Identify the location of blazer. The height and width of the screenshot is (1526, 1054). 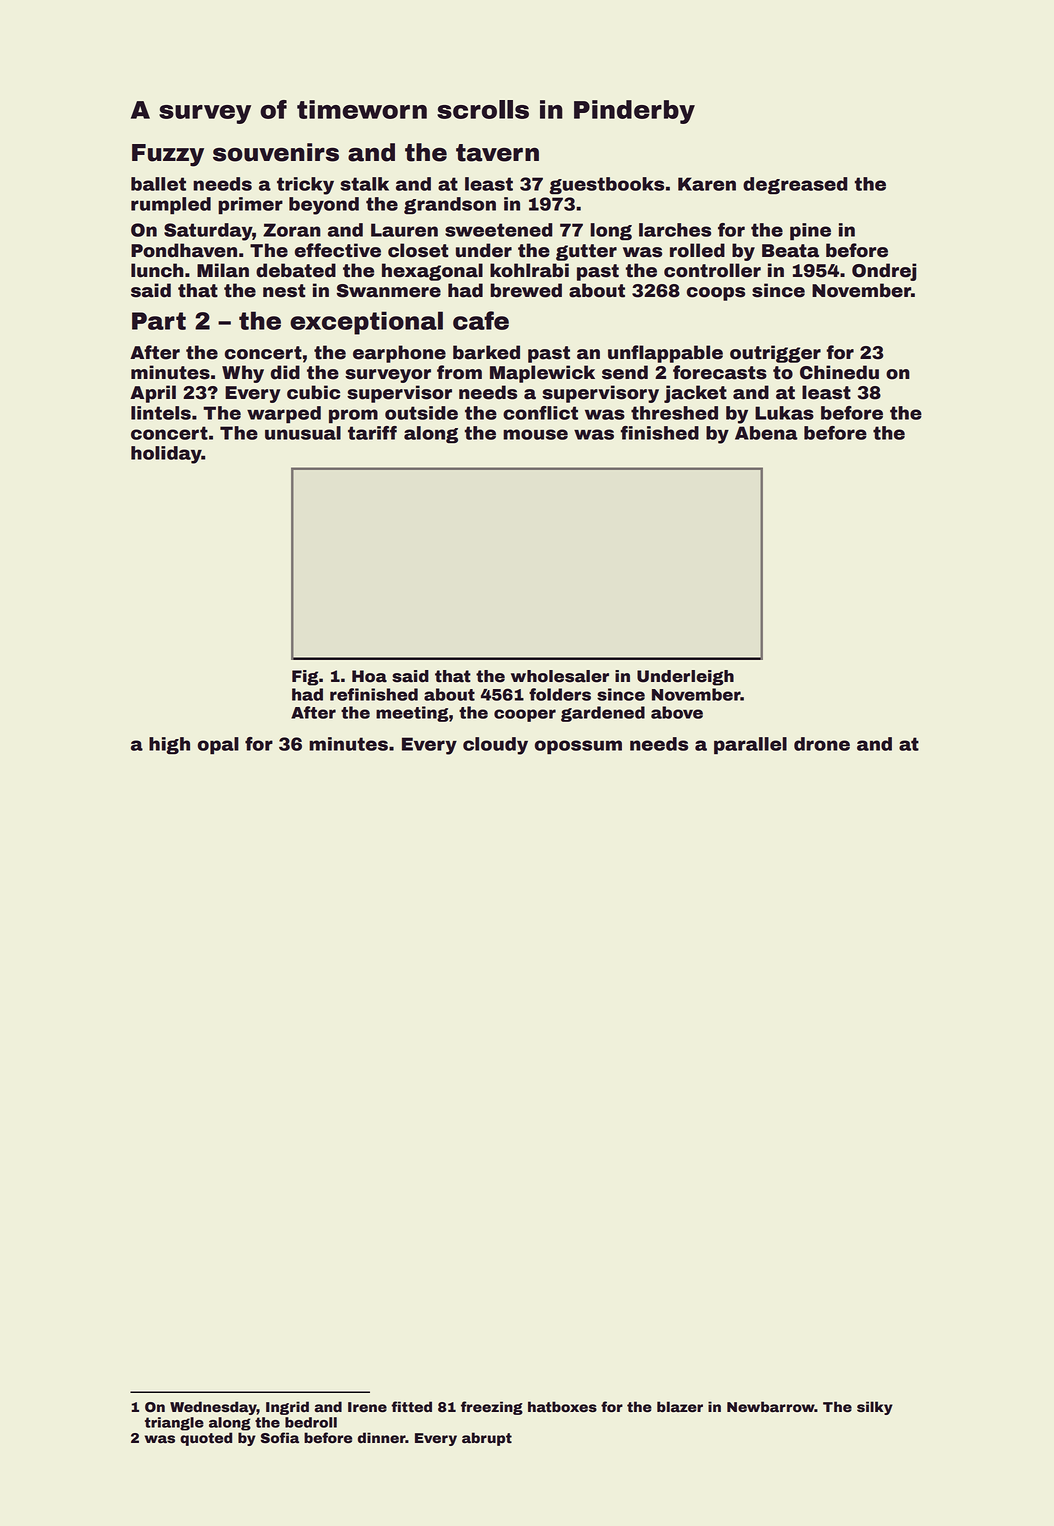
(680, 1407).
